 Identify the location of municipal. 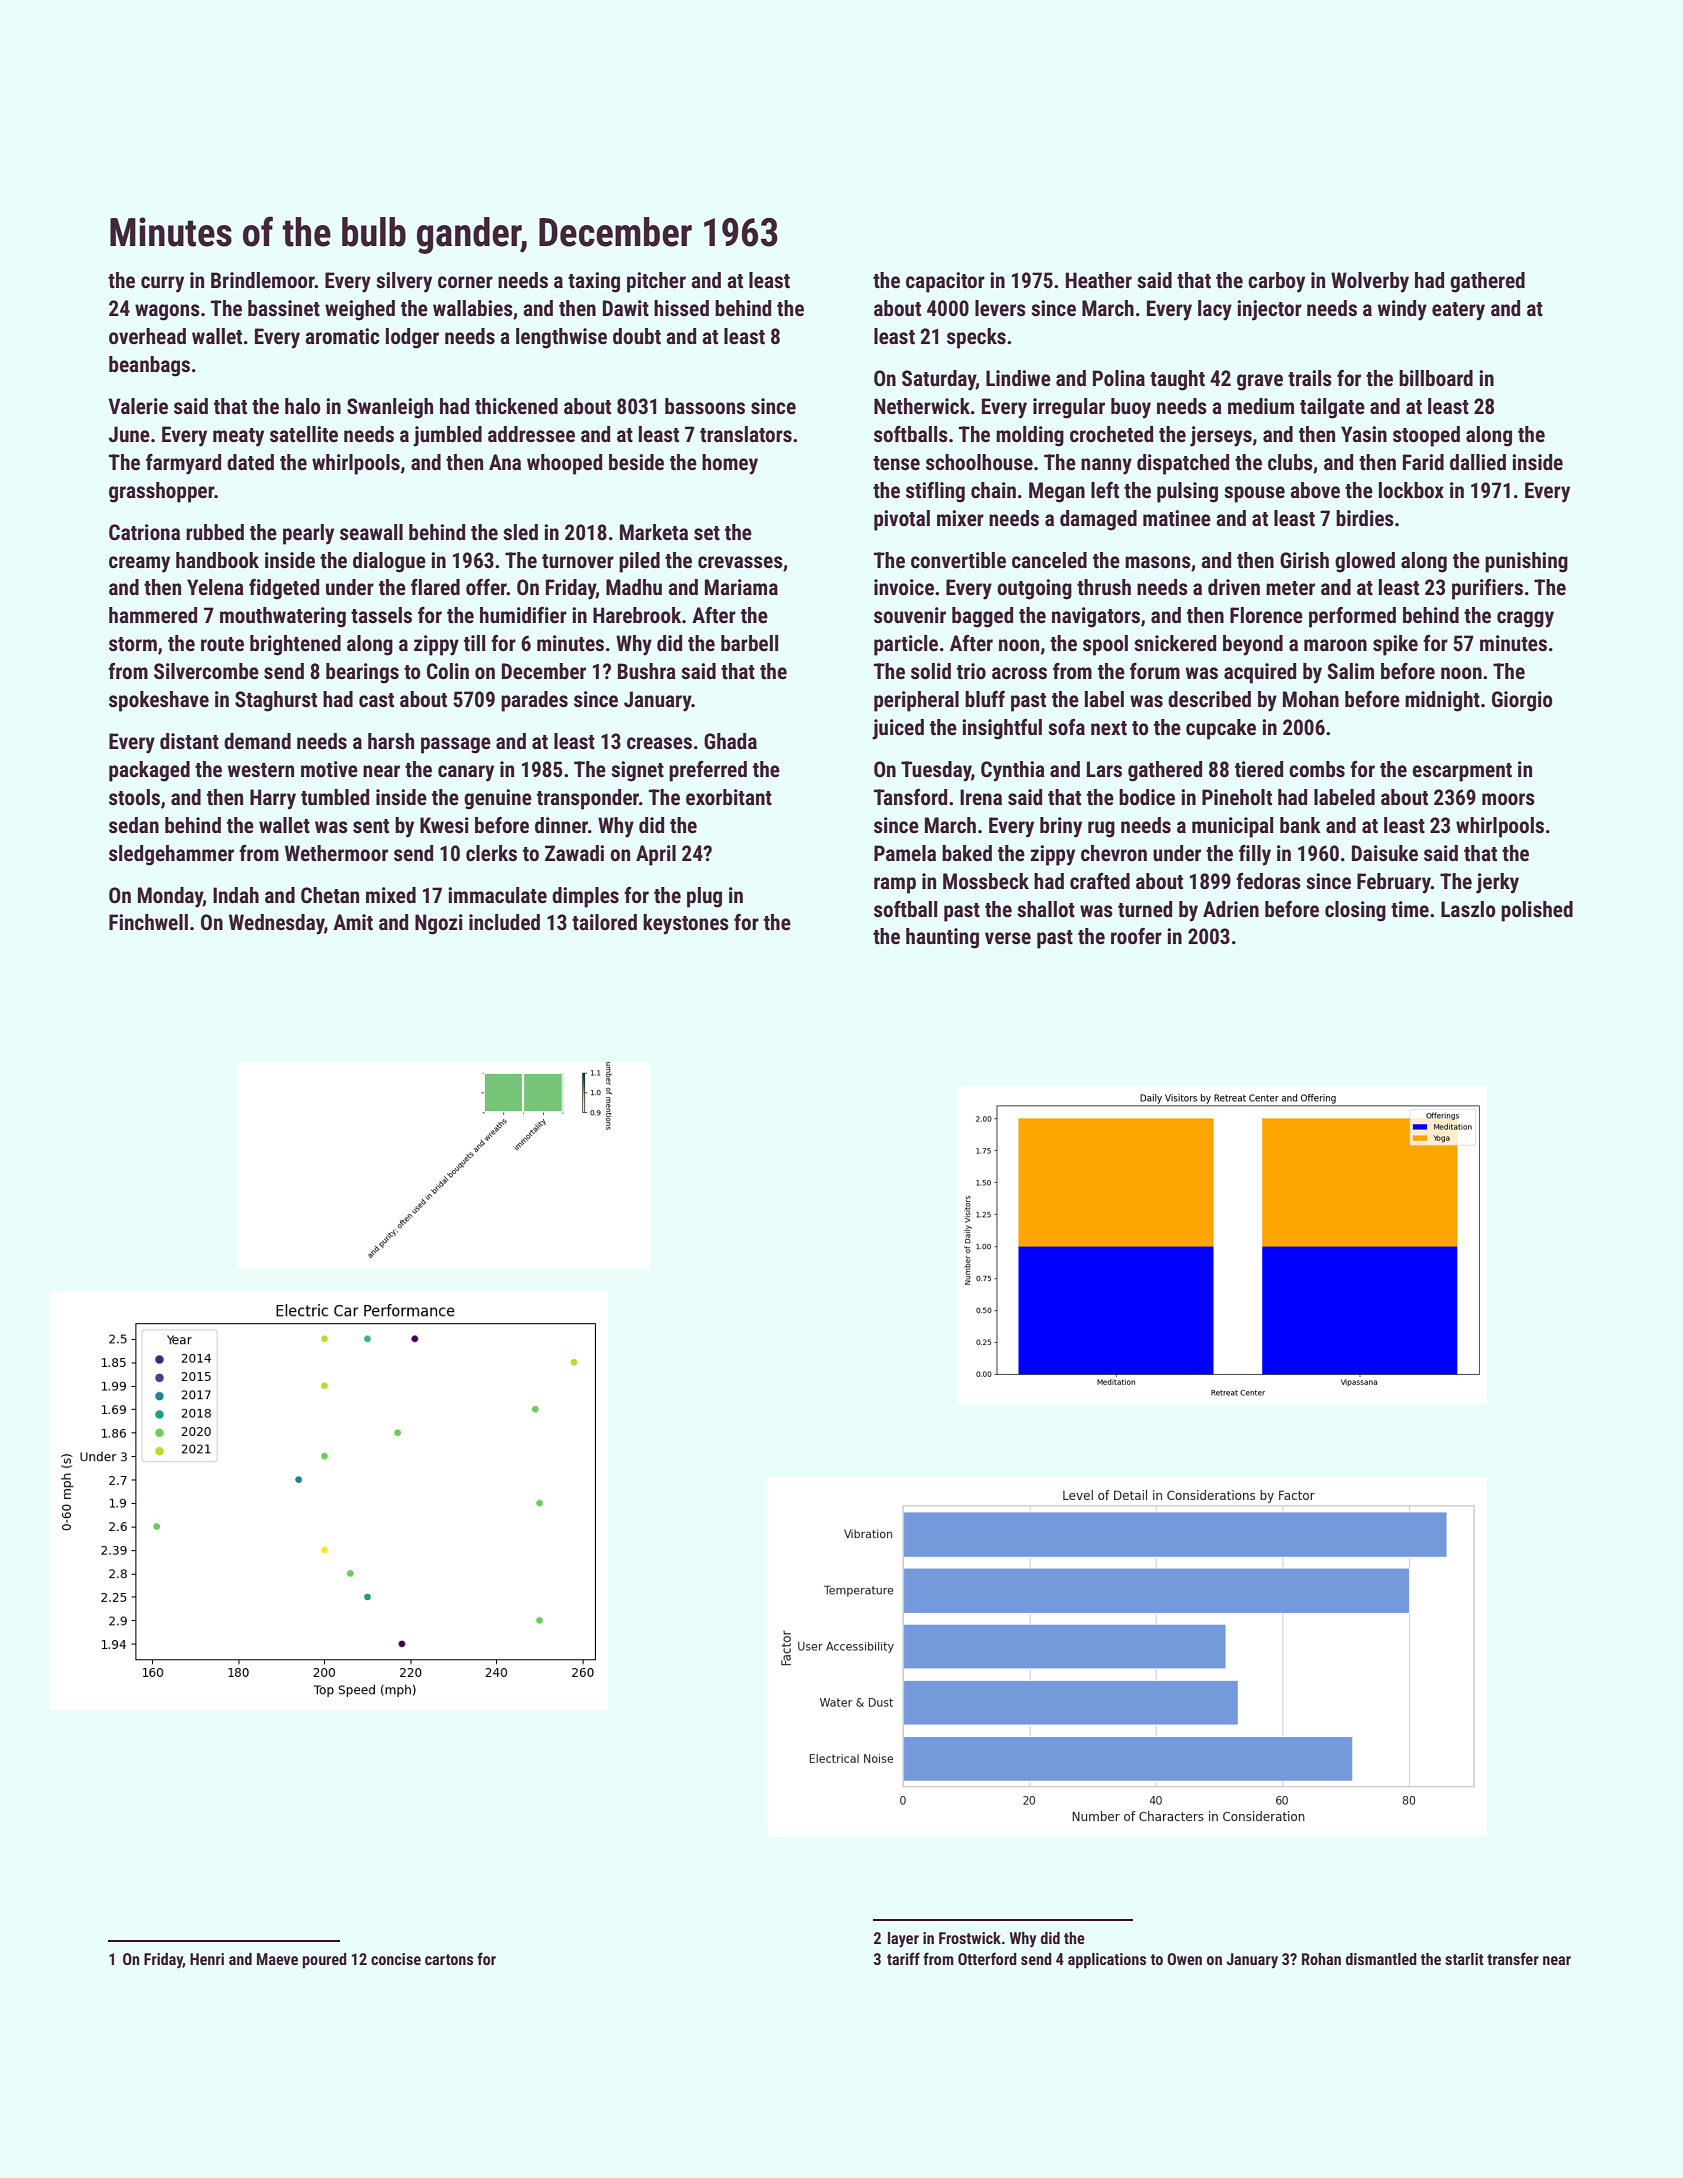
(1232, 827).
